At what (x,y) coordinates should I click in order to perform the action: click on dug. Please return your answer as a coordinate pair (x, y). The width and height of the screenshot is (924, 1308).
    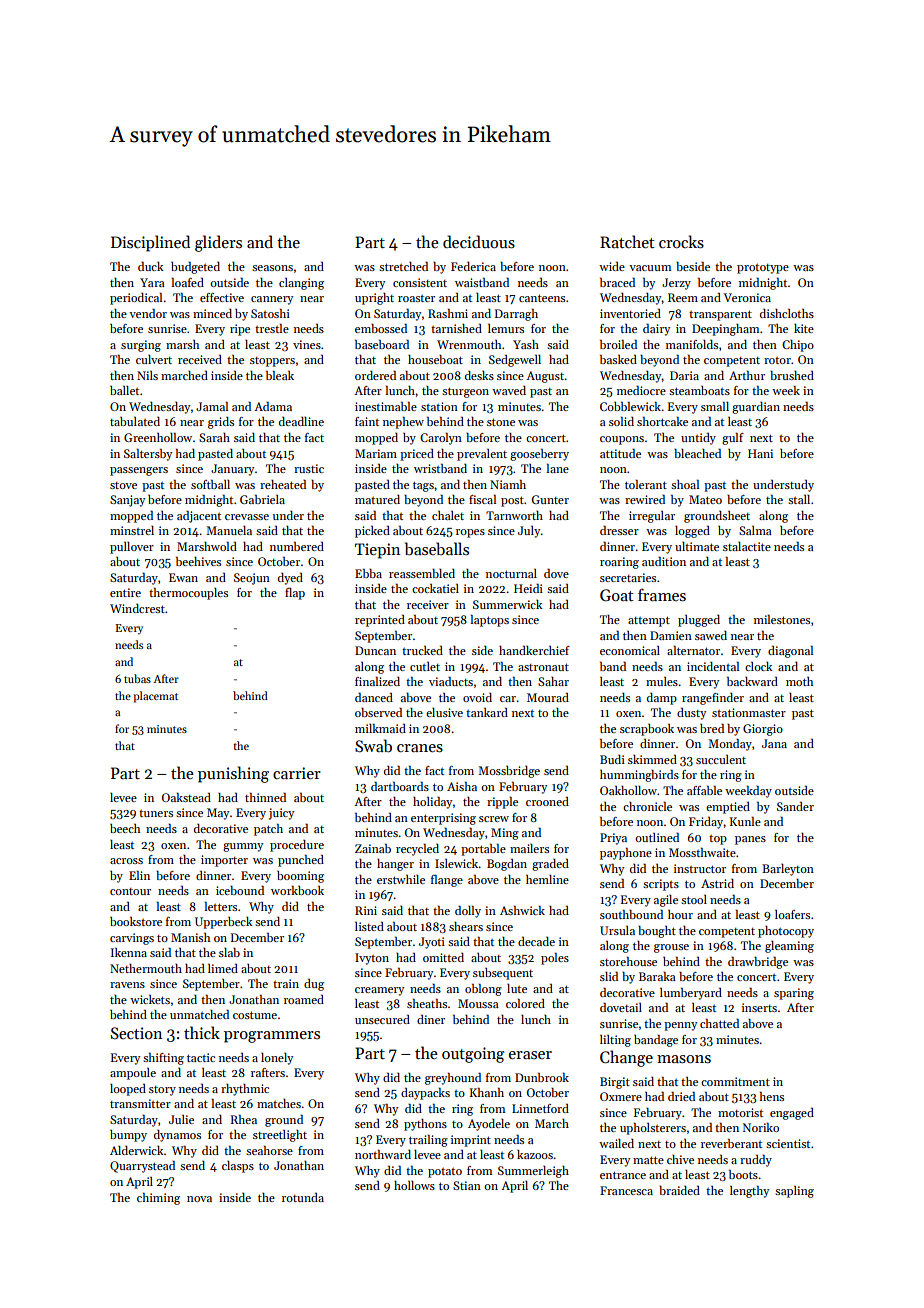
    Looking at the image, I should click on (314, 985).
